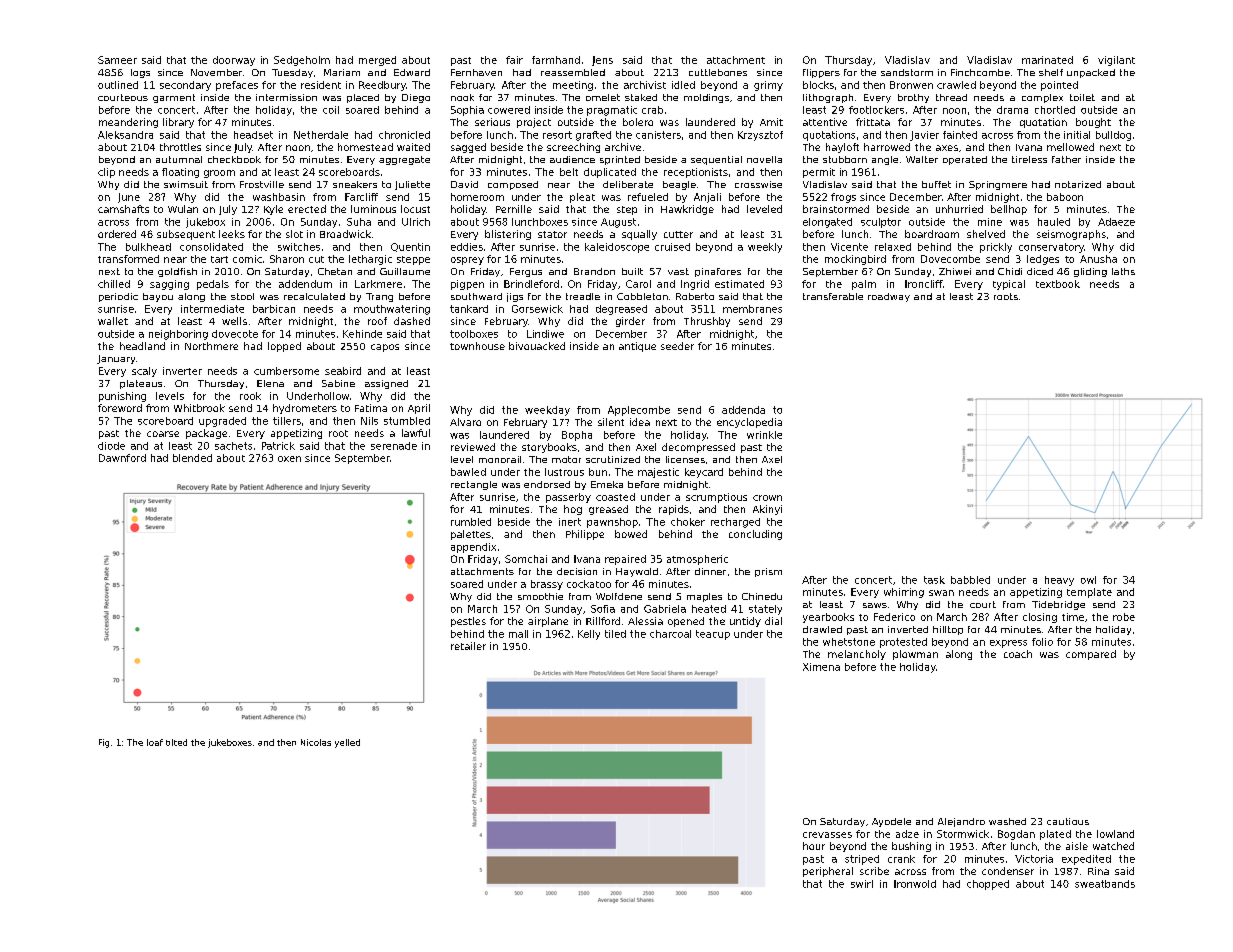  What do you see at coordinates (764, 435) in the page?
I see `wrinkle` at bounding box center [764, 435].
